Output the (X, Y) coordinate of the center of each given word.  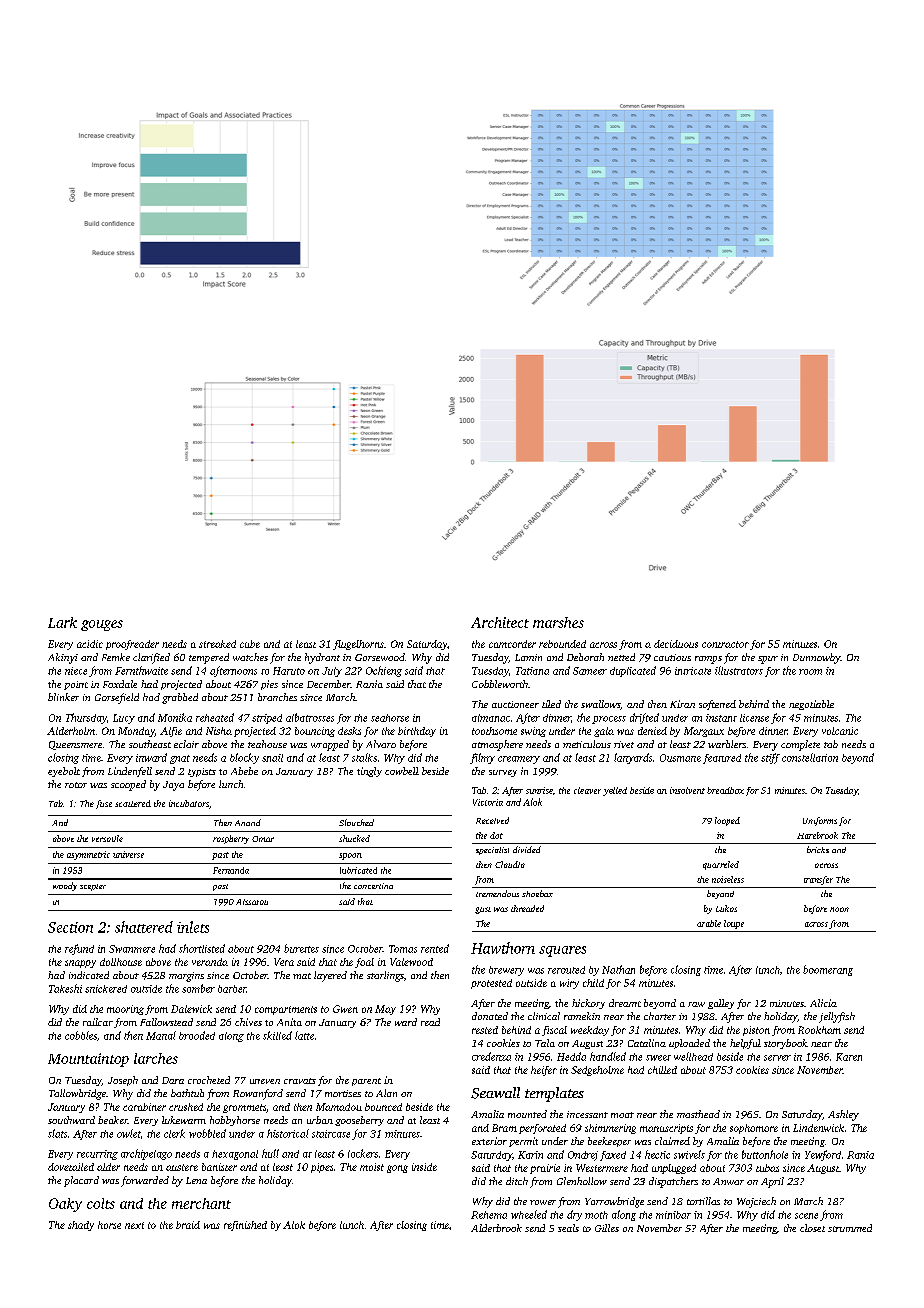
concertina (373, 886)
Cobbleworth (500, 684)
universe (128, 854)
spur (768, 660)
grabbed (180, 698)
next (134, 1225)
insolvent (687, 790)
